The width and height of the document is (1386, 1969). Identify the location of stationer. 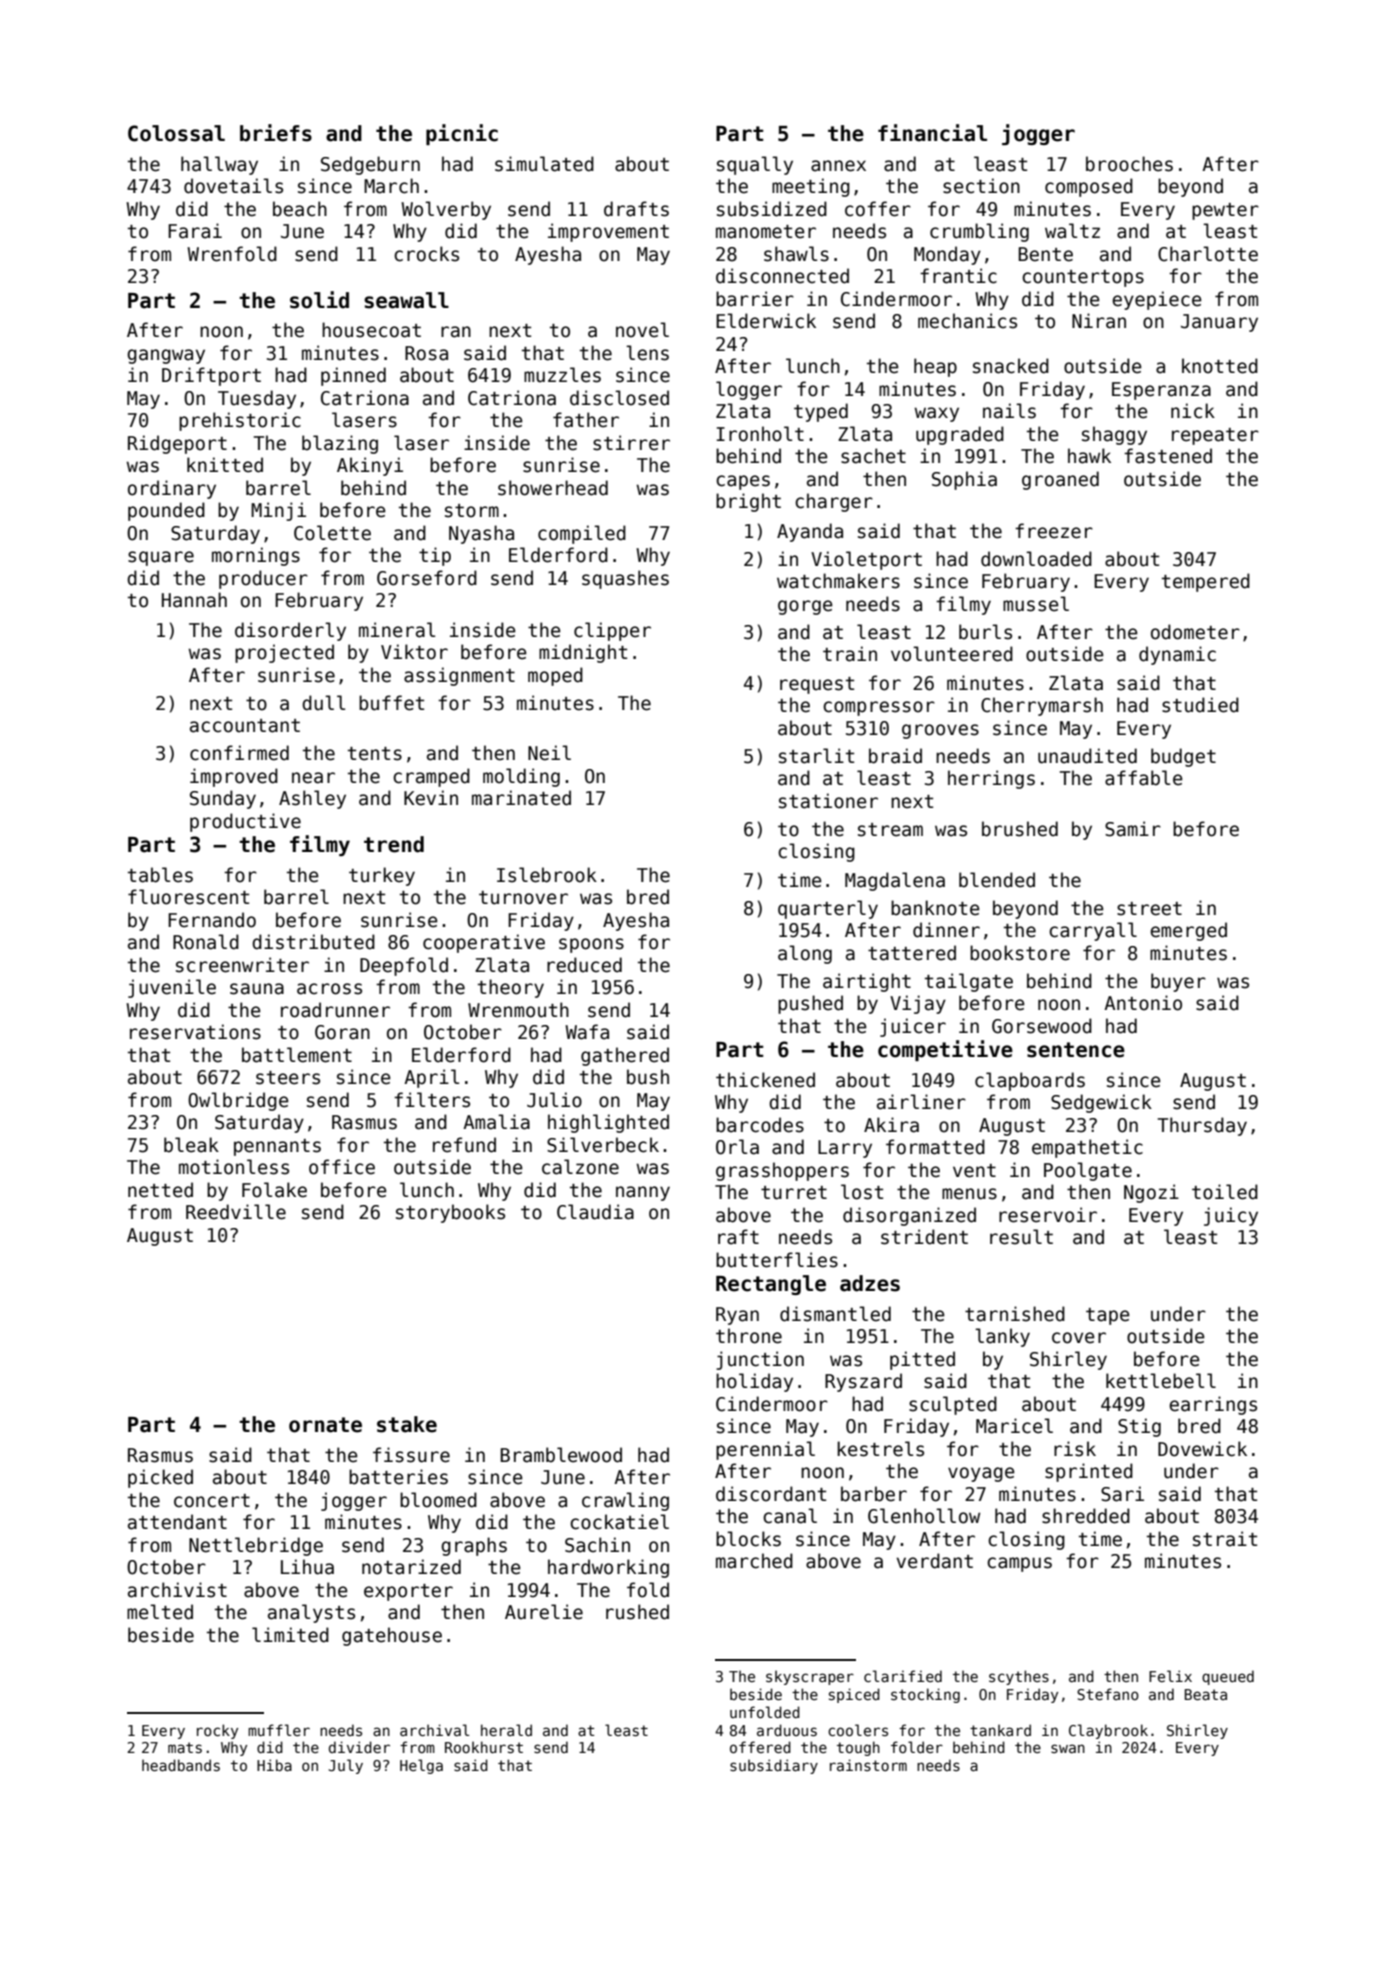
(828, 801).
